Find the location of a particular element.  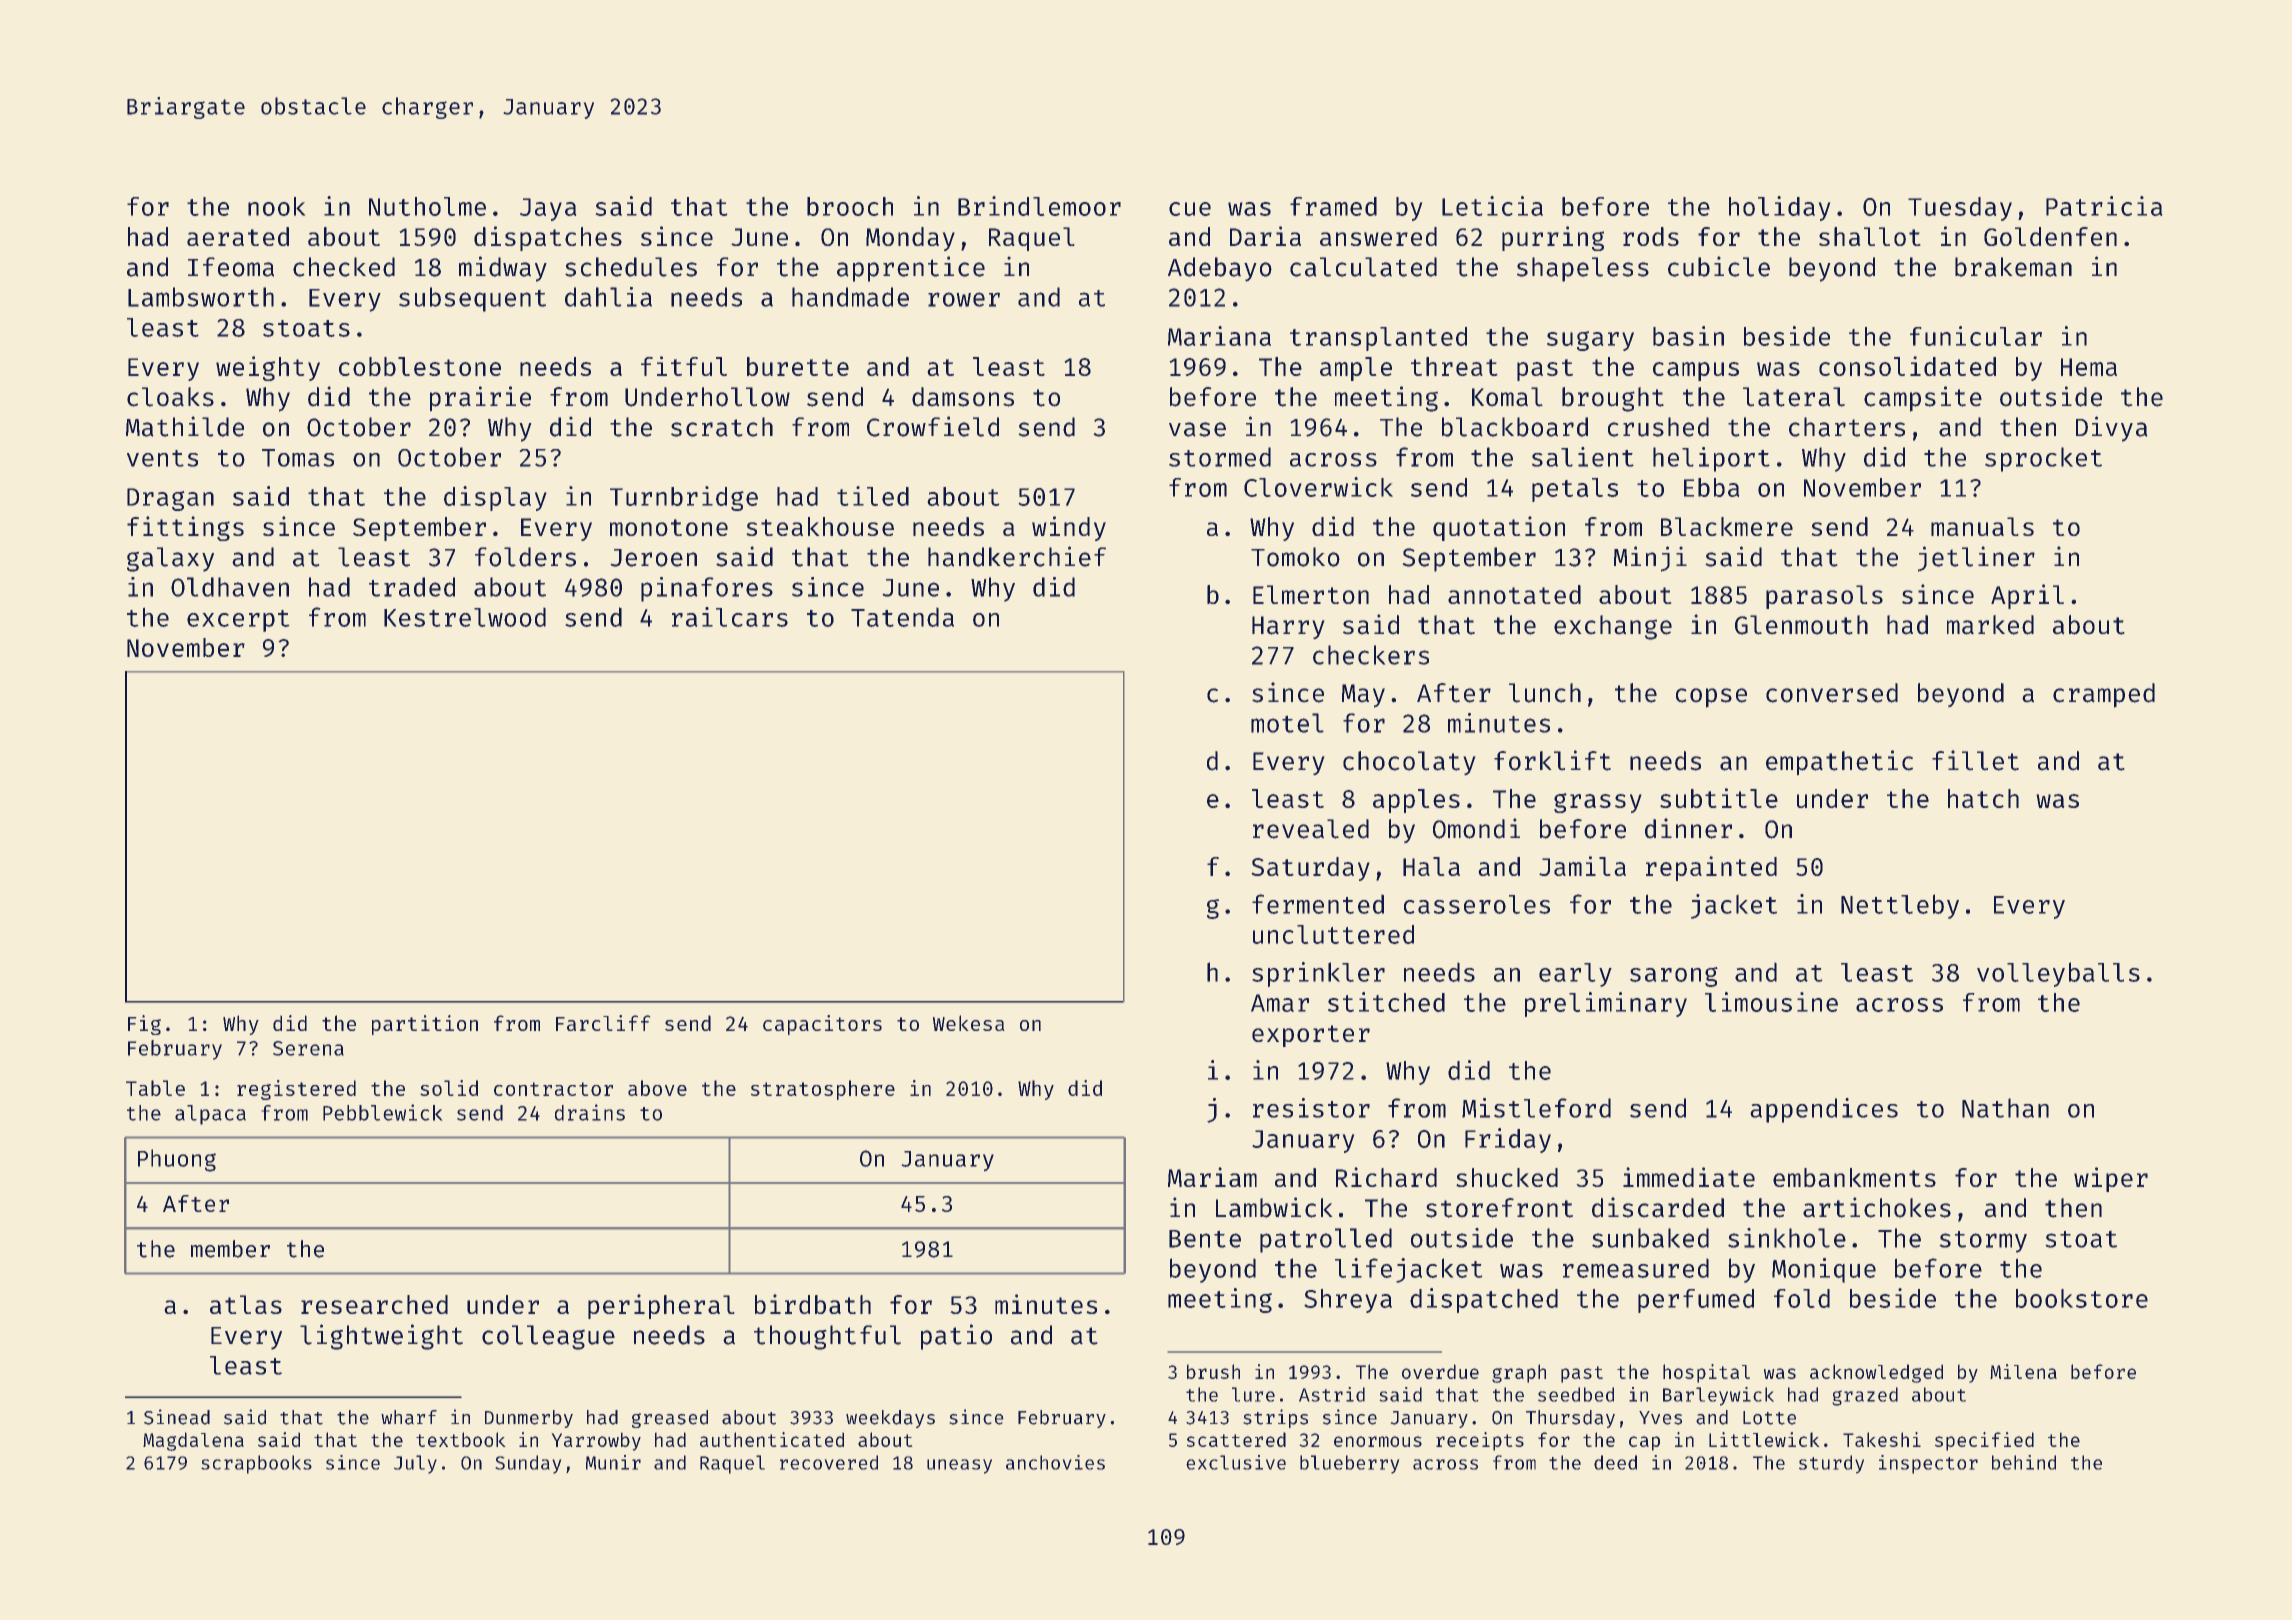

drains is located at coordinates (590, 1112).
